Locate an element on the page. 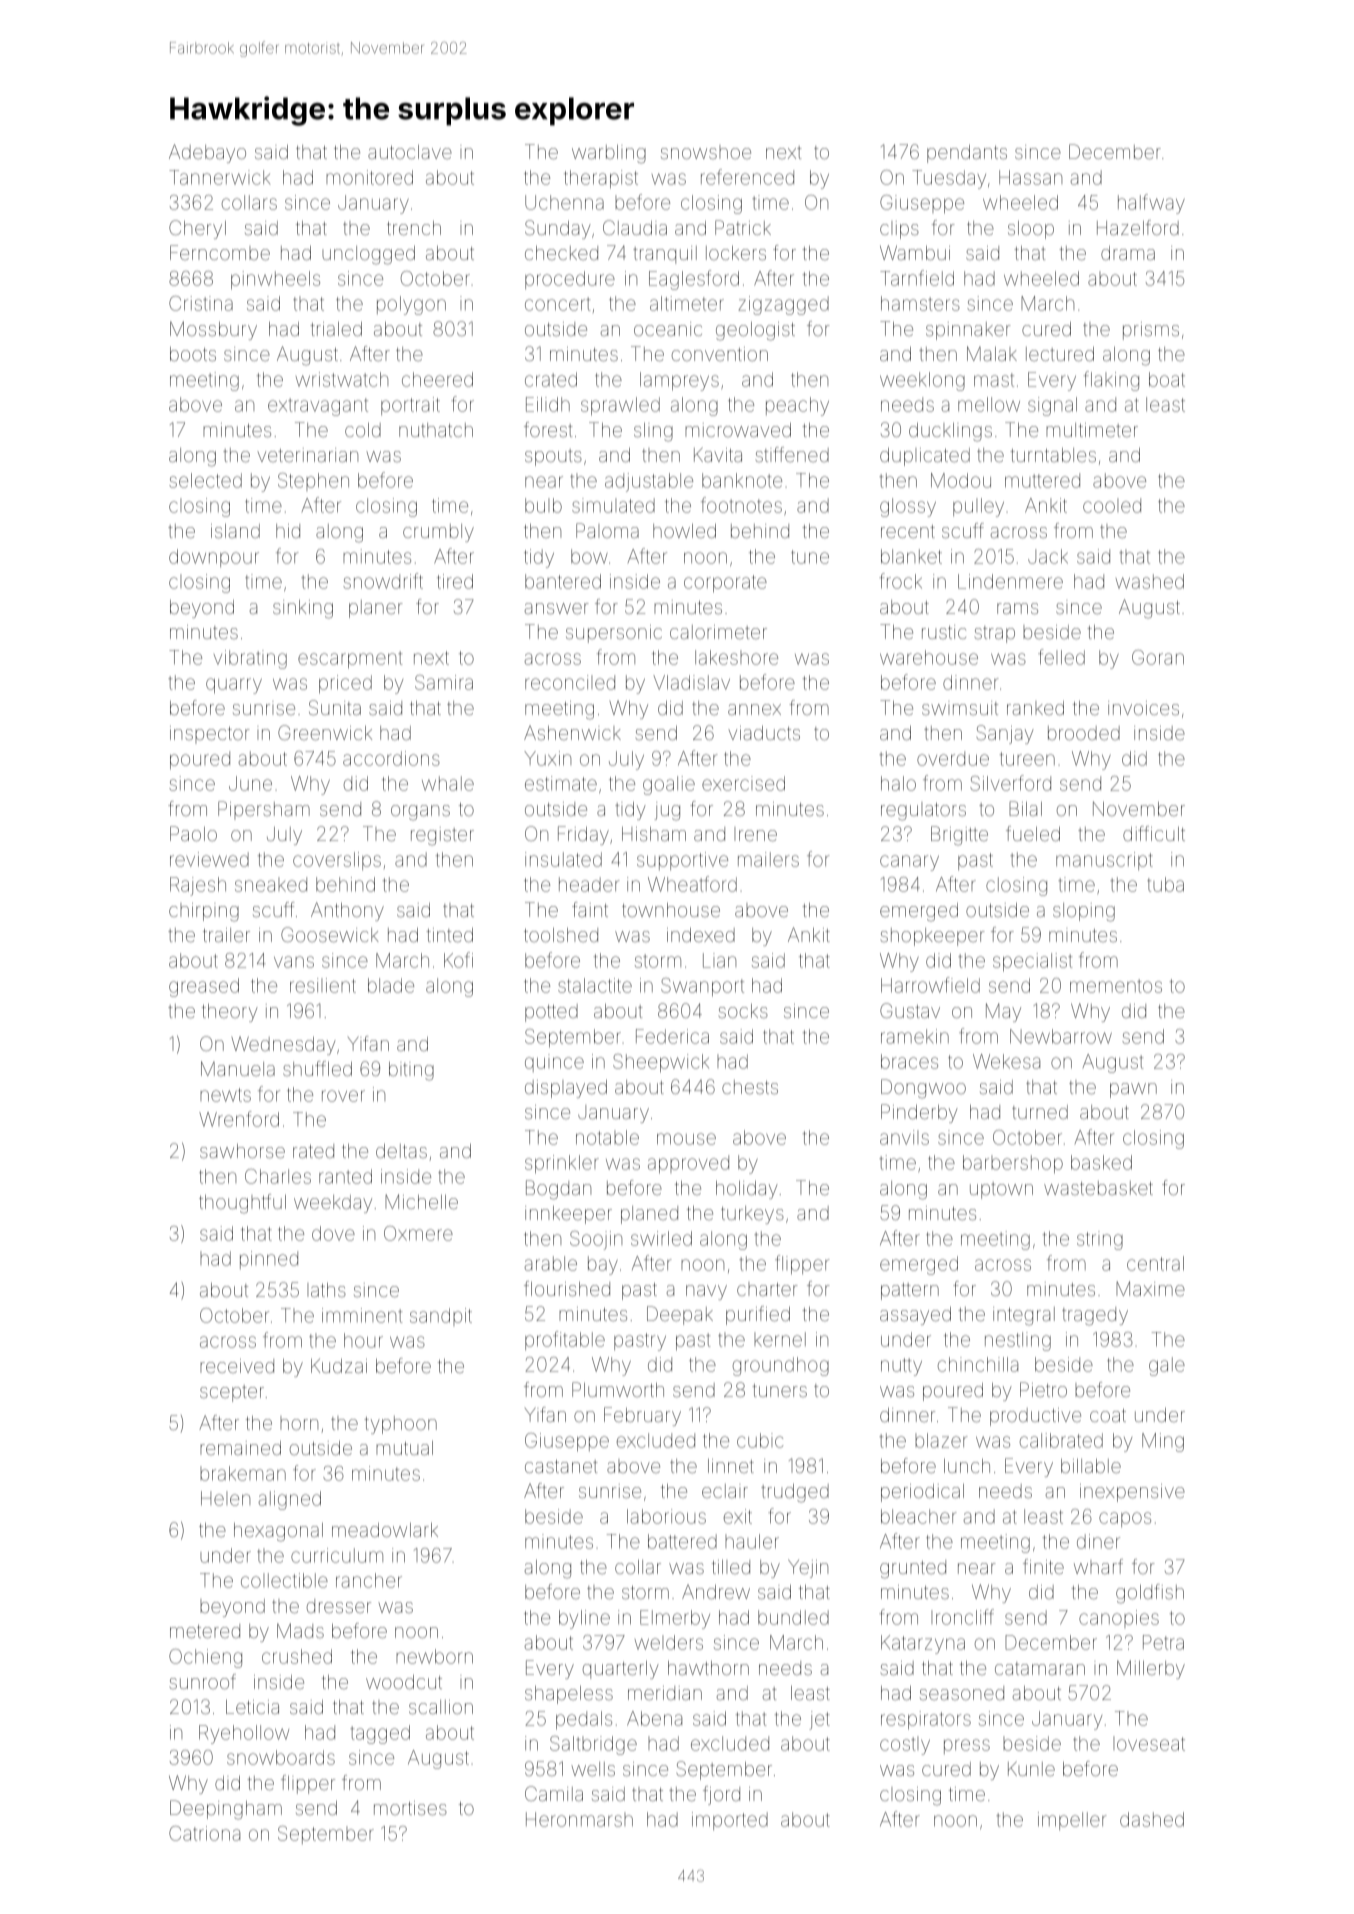  Yejin is located at coordinates (808, 1568).
